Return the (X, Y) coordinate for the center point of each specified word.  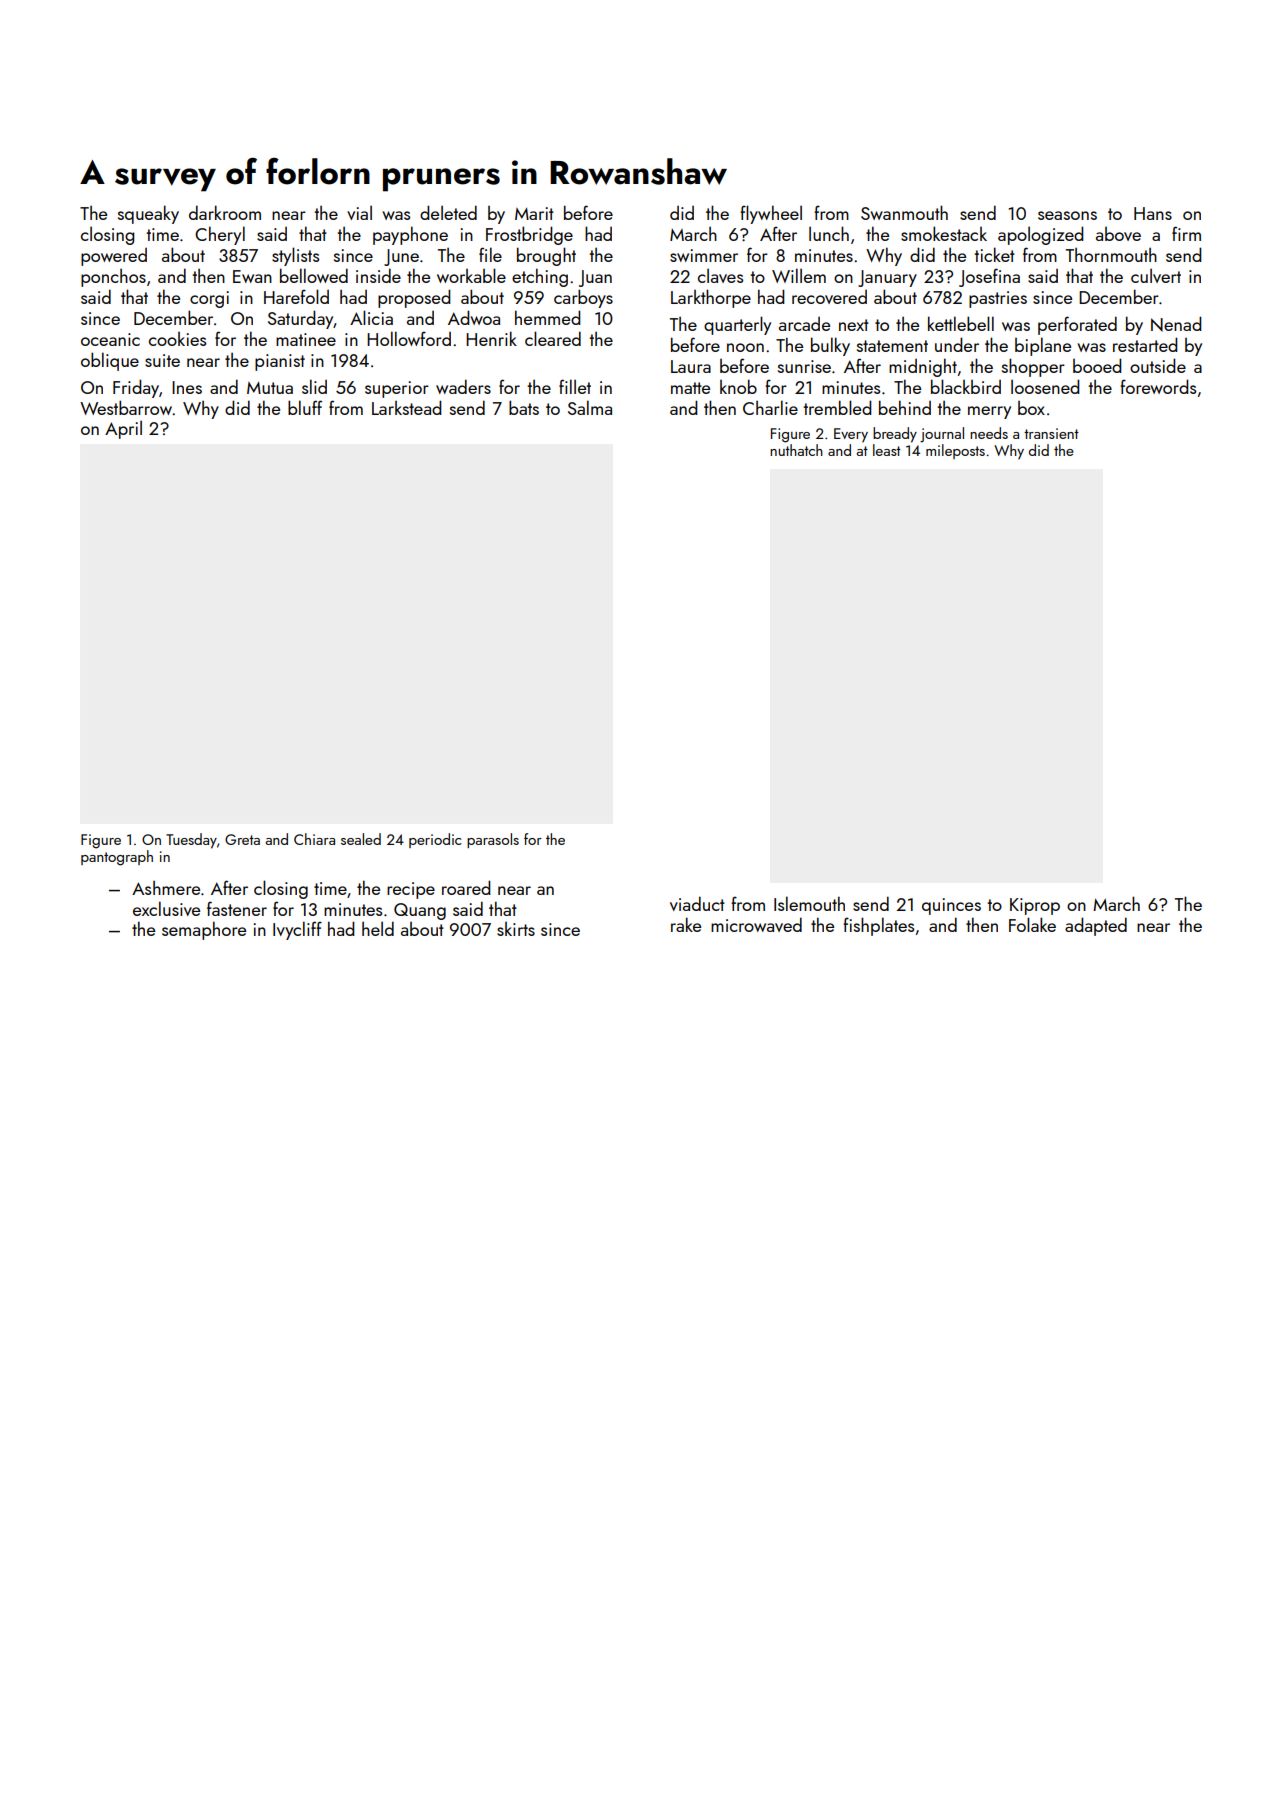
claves (720, 276)
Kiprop (1035, 906)
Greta (242, 839)
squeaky (148, 214)
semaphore (204, 930)
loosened (1045, 386)
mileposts (955, 451)
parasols (493, 840)
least (887, 450)
